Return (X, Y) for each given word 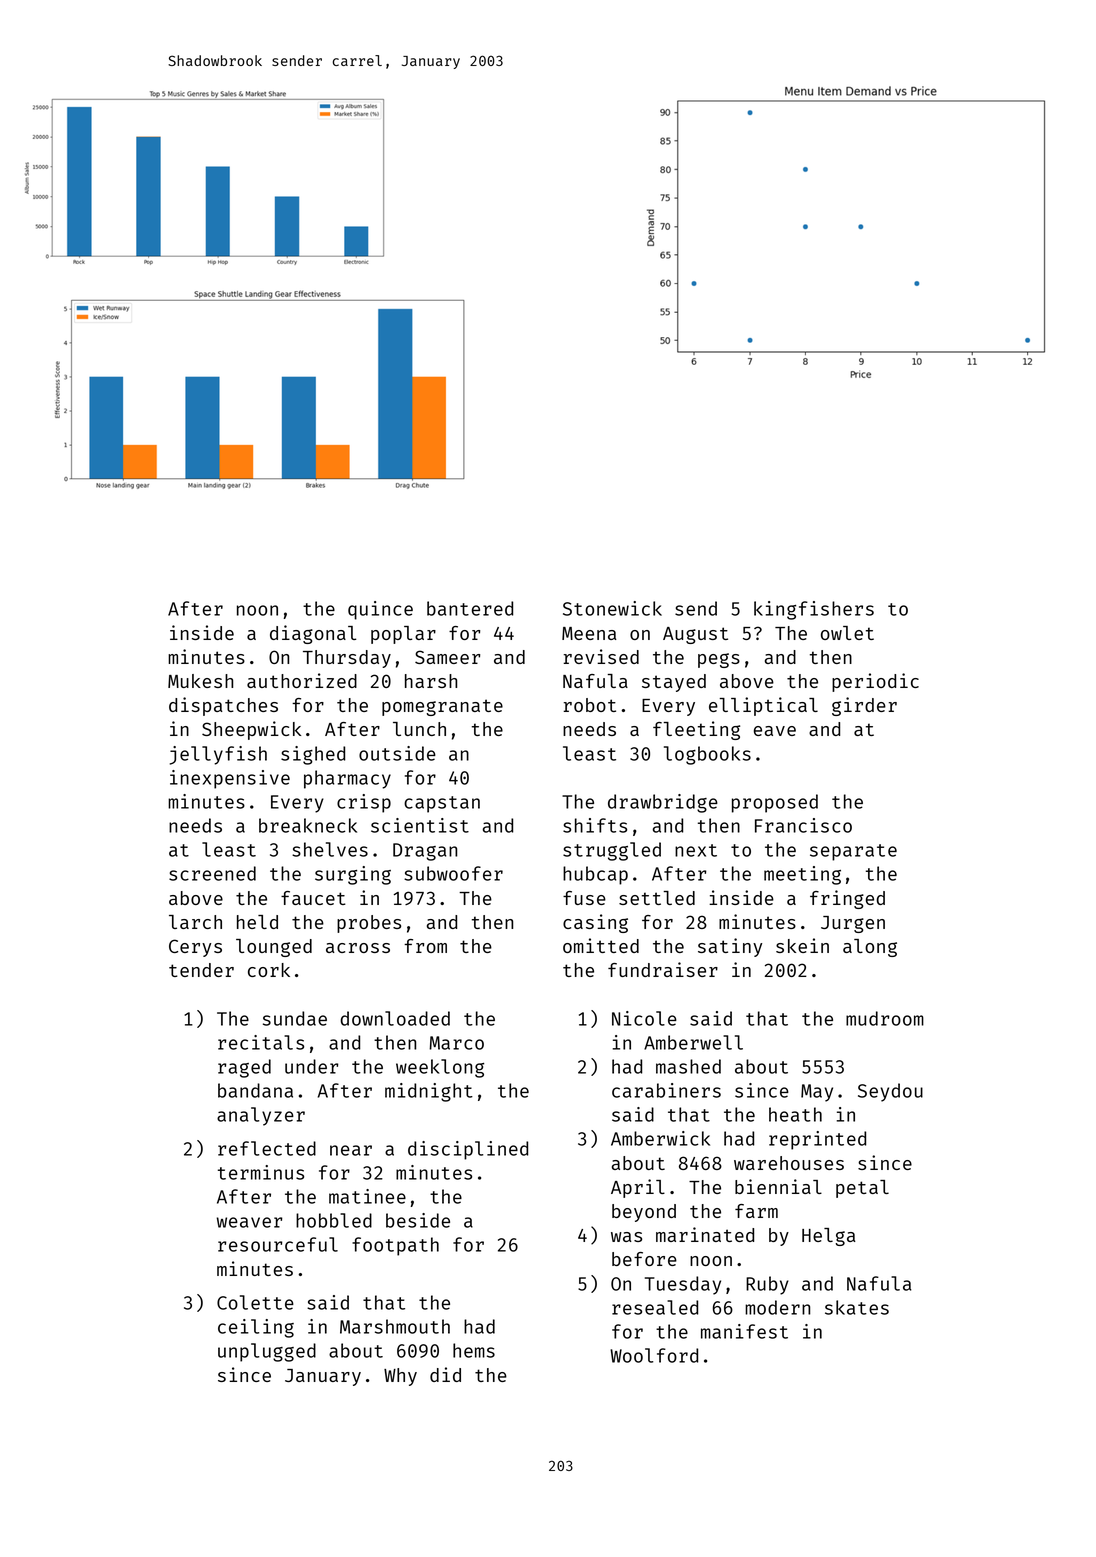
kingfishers (814, 610)
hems (474, 1350)
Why (400, 1377)
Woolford (654, 1355)
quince (380, 610)
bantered (470, 608)
